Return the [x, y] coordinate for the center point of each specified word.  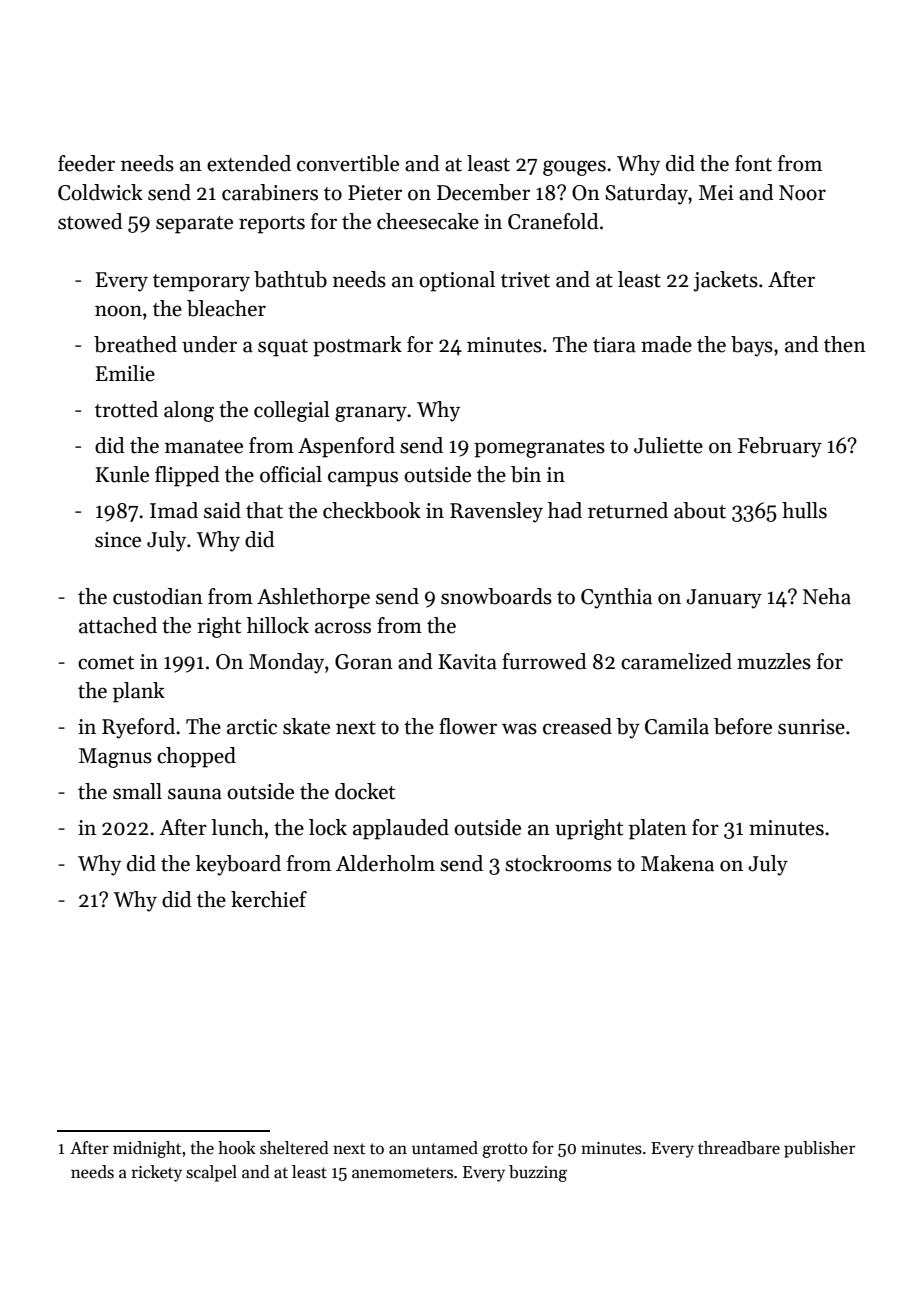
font [753, 163]
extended [249, 163]
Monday [286, 663]
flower [468, 726]
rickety [156, 1173]
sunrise [811, 727]
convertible [348, 163]
